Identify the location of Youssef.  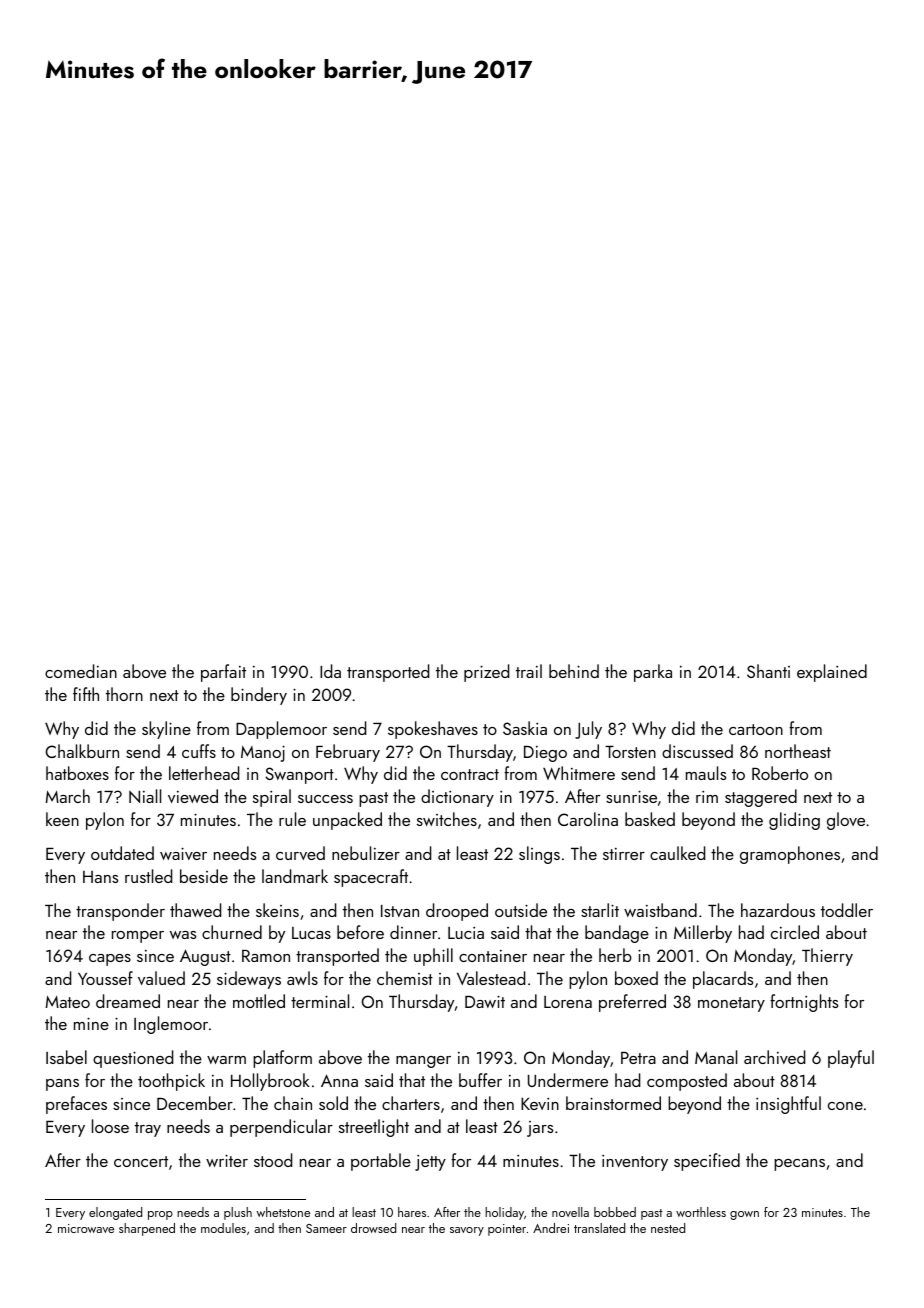
(105, 978).
